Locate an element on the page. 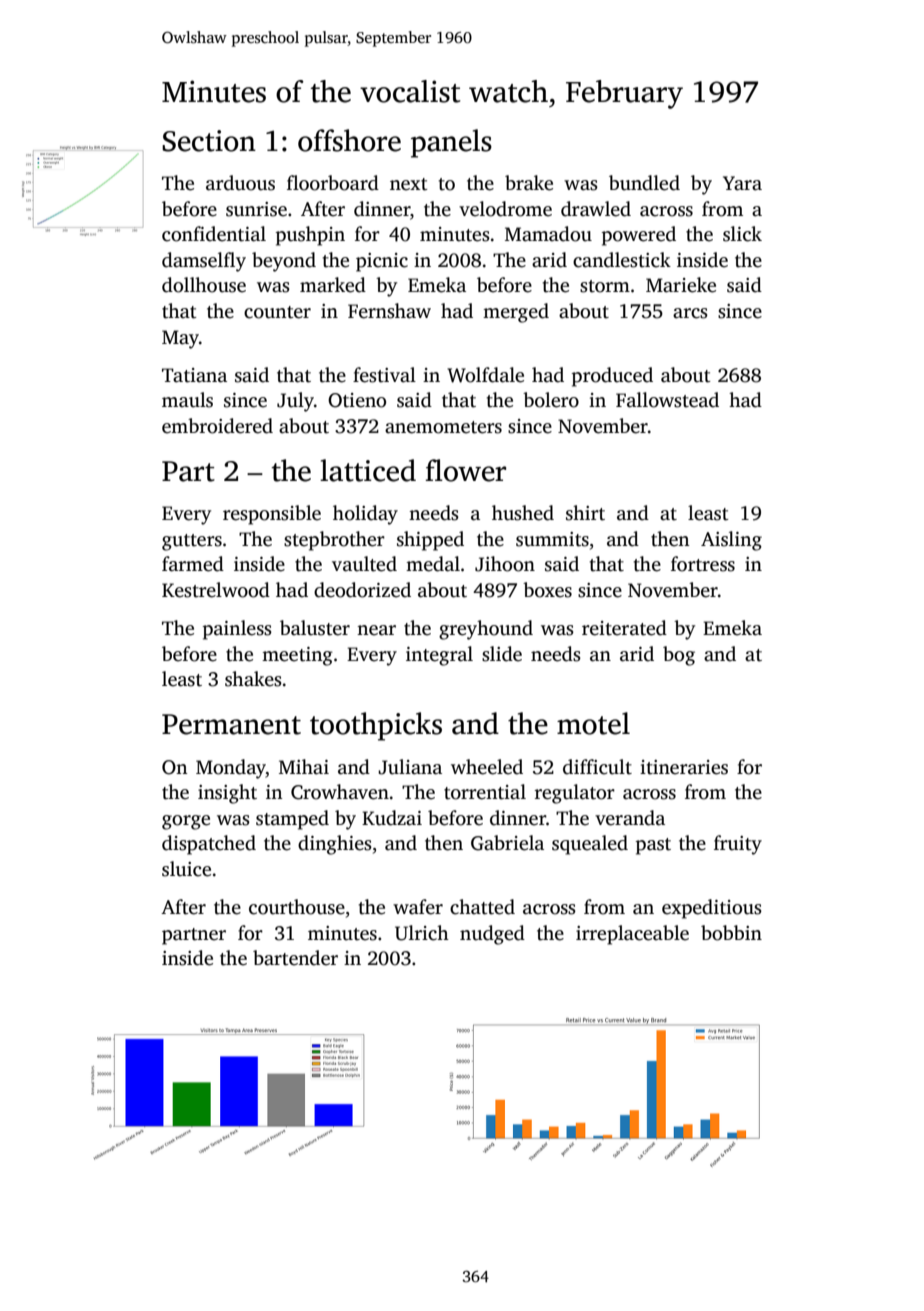 The width and height of the document is (924, 1311). gutters is located at coordinates (192, 542).
